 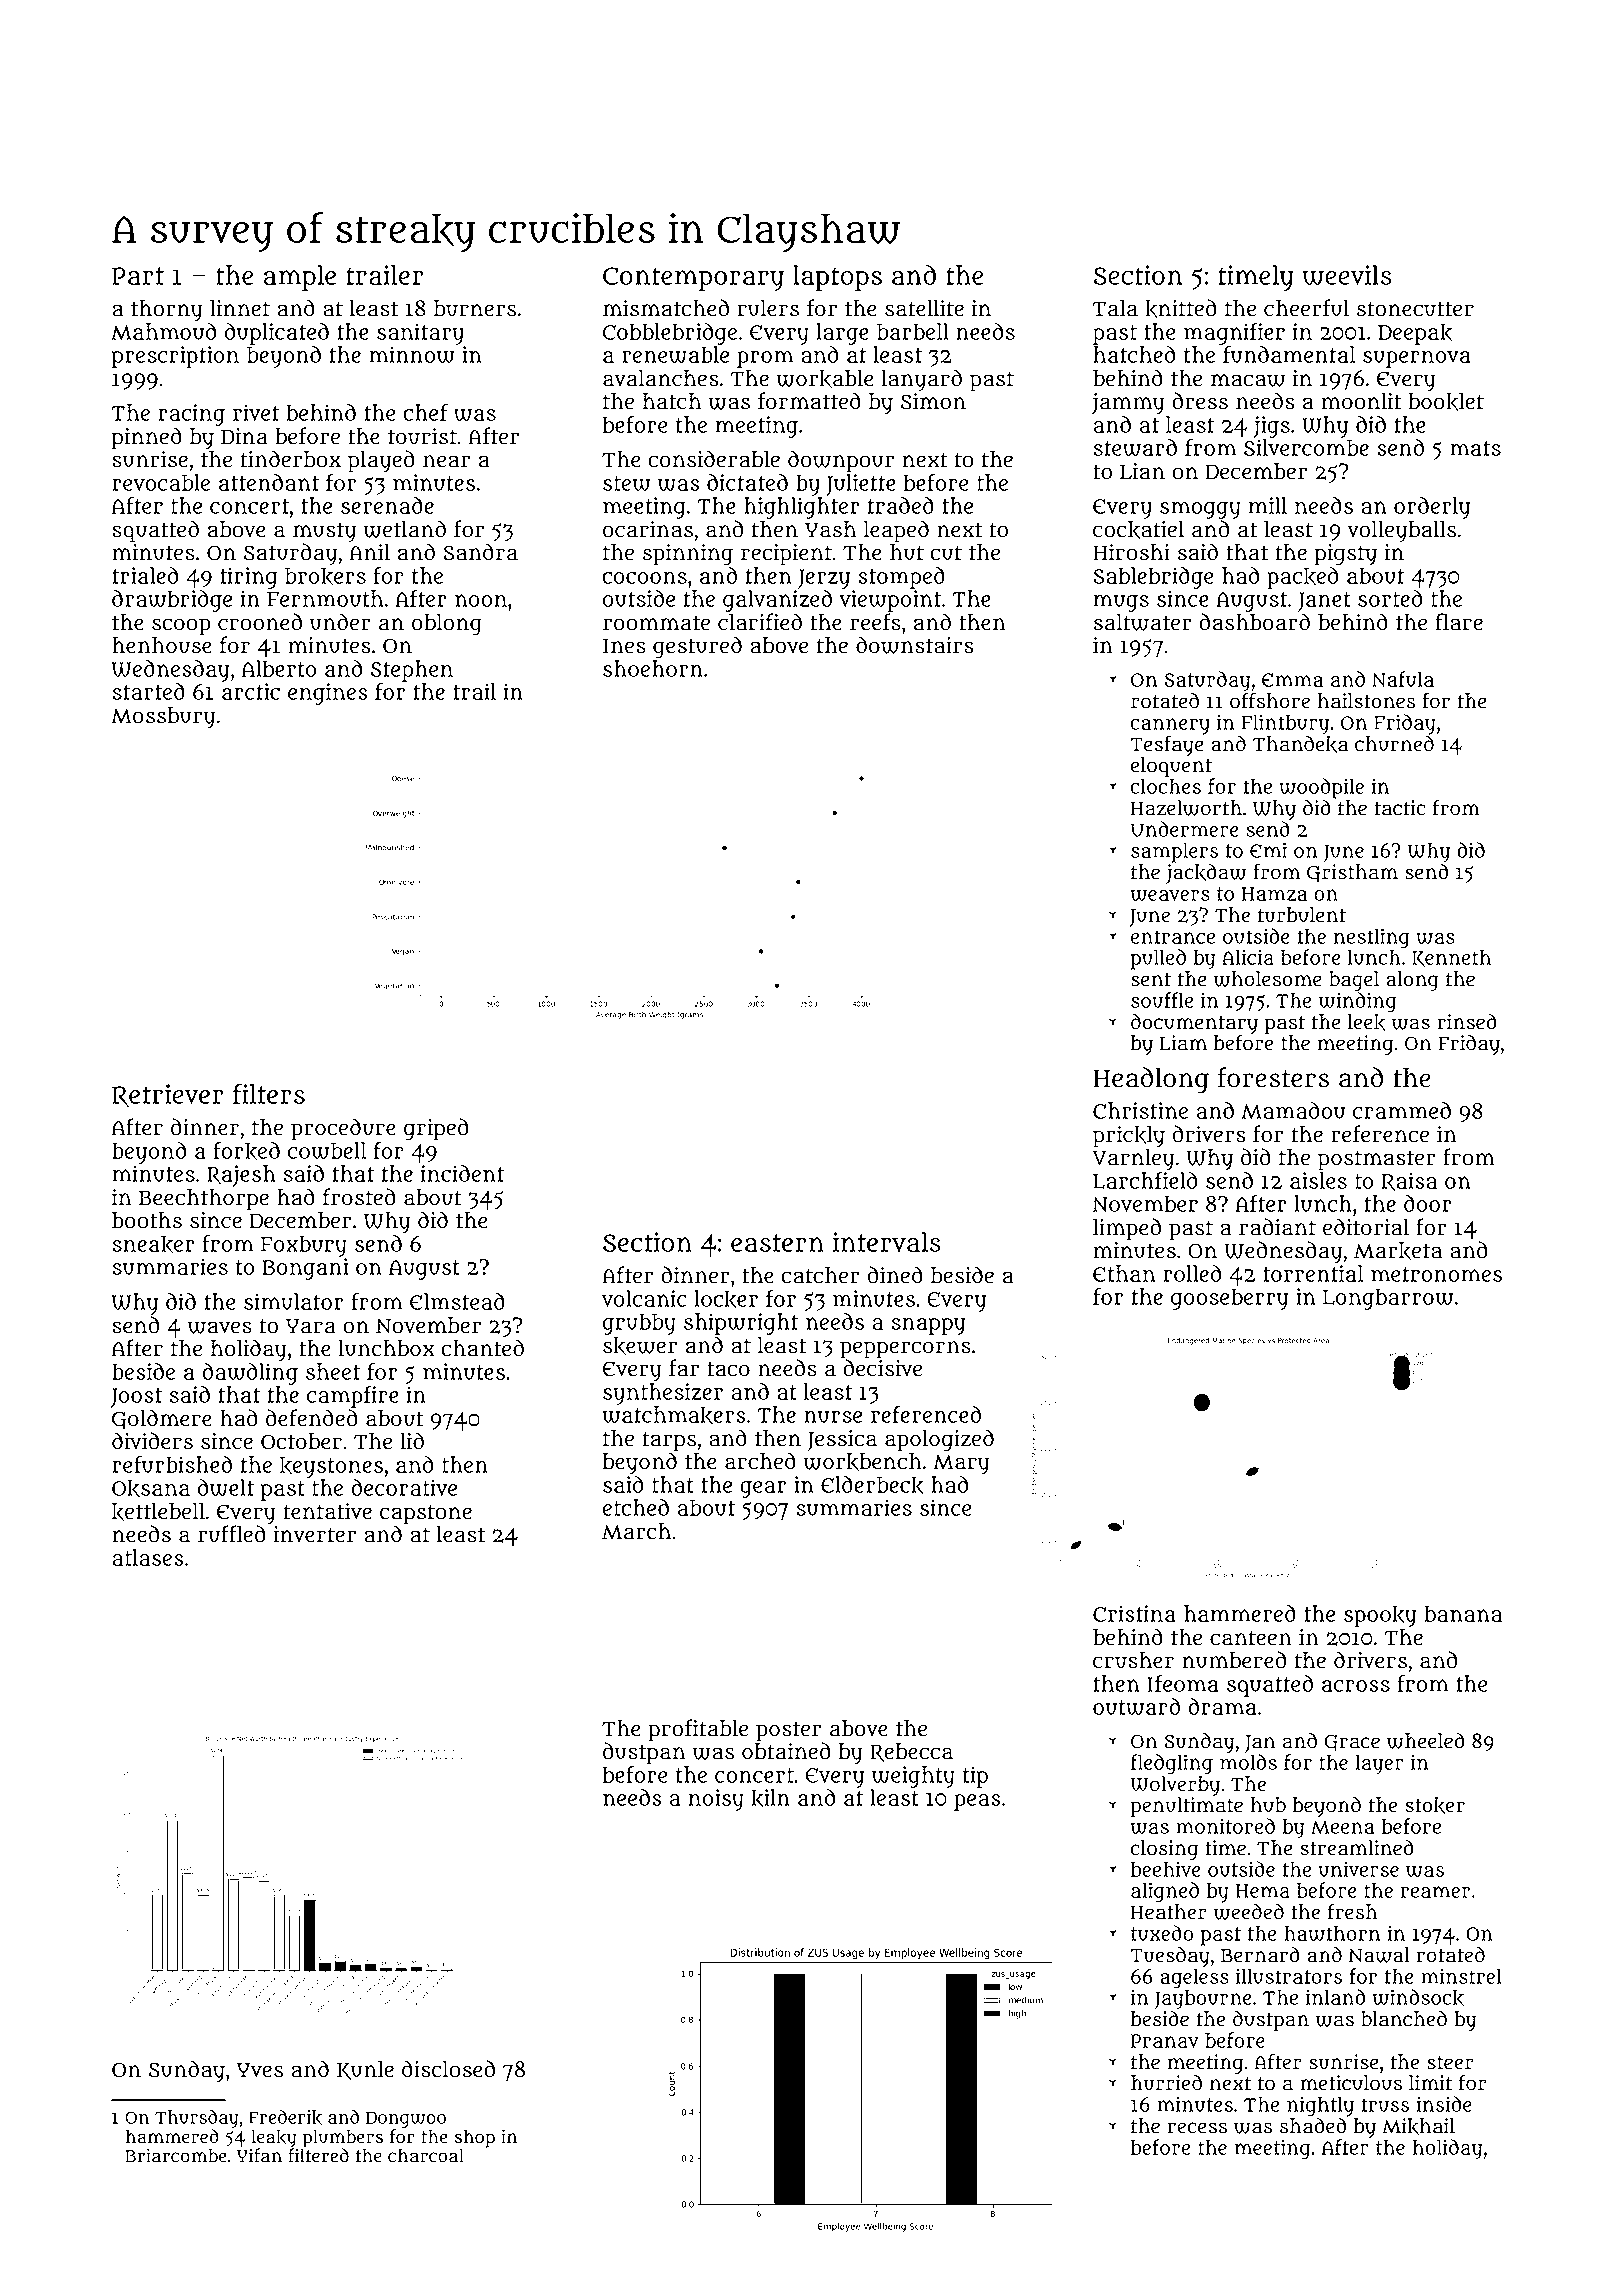 I want to click on Heather, so click(x=1169, y=1912).
